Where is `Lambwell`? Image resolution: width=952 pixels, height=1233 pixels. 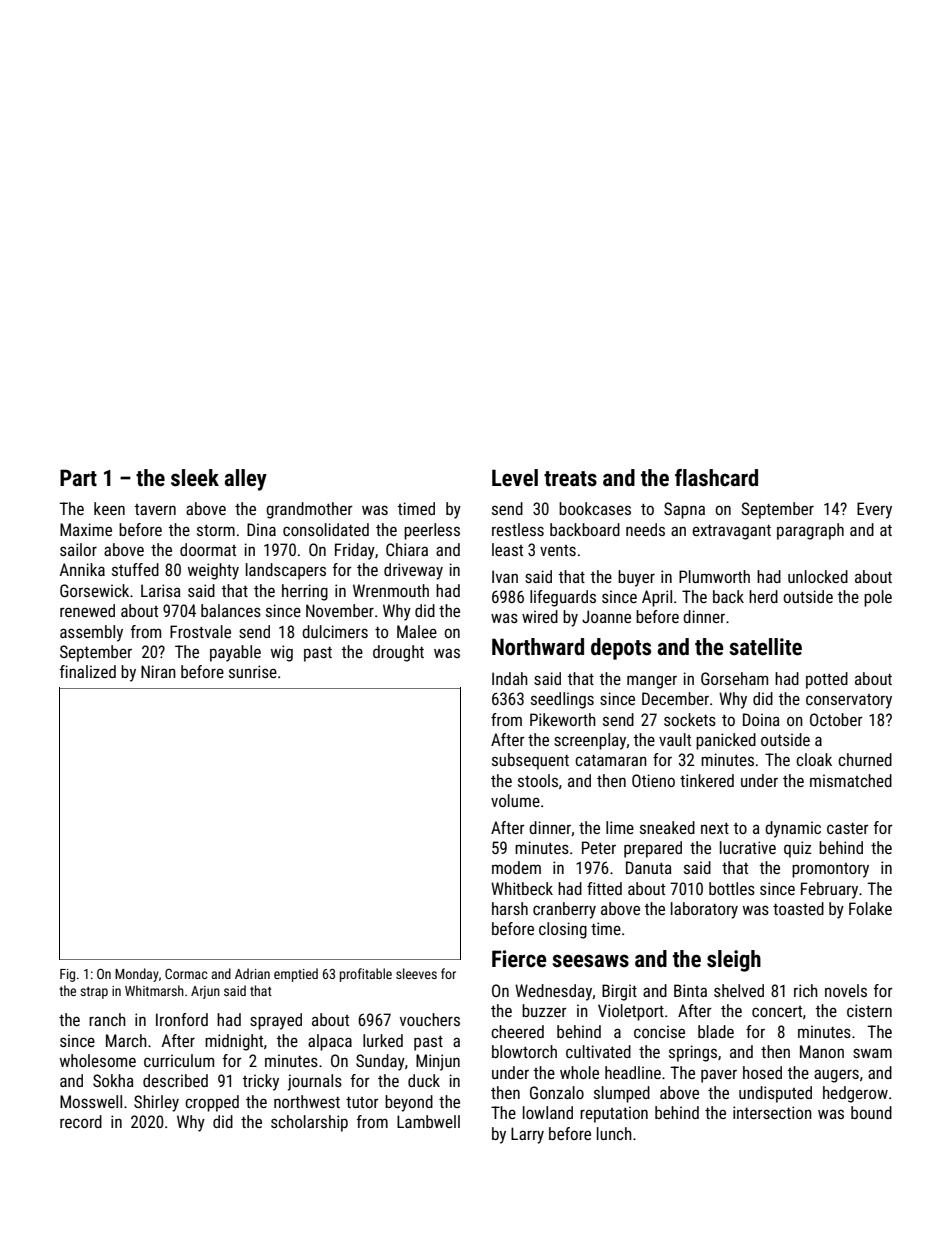
Lambwell is located at coordinates (428, 1121).
